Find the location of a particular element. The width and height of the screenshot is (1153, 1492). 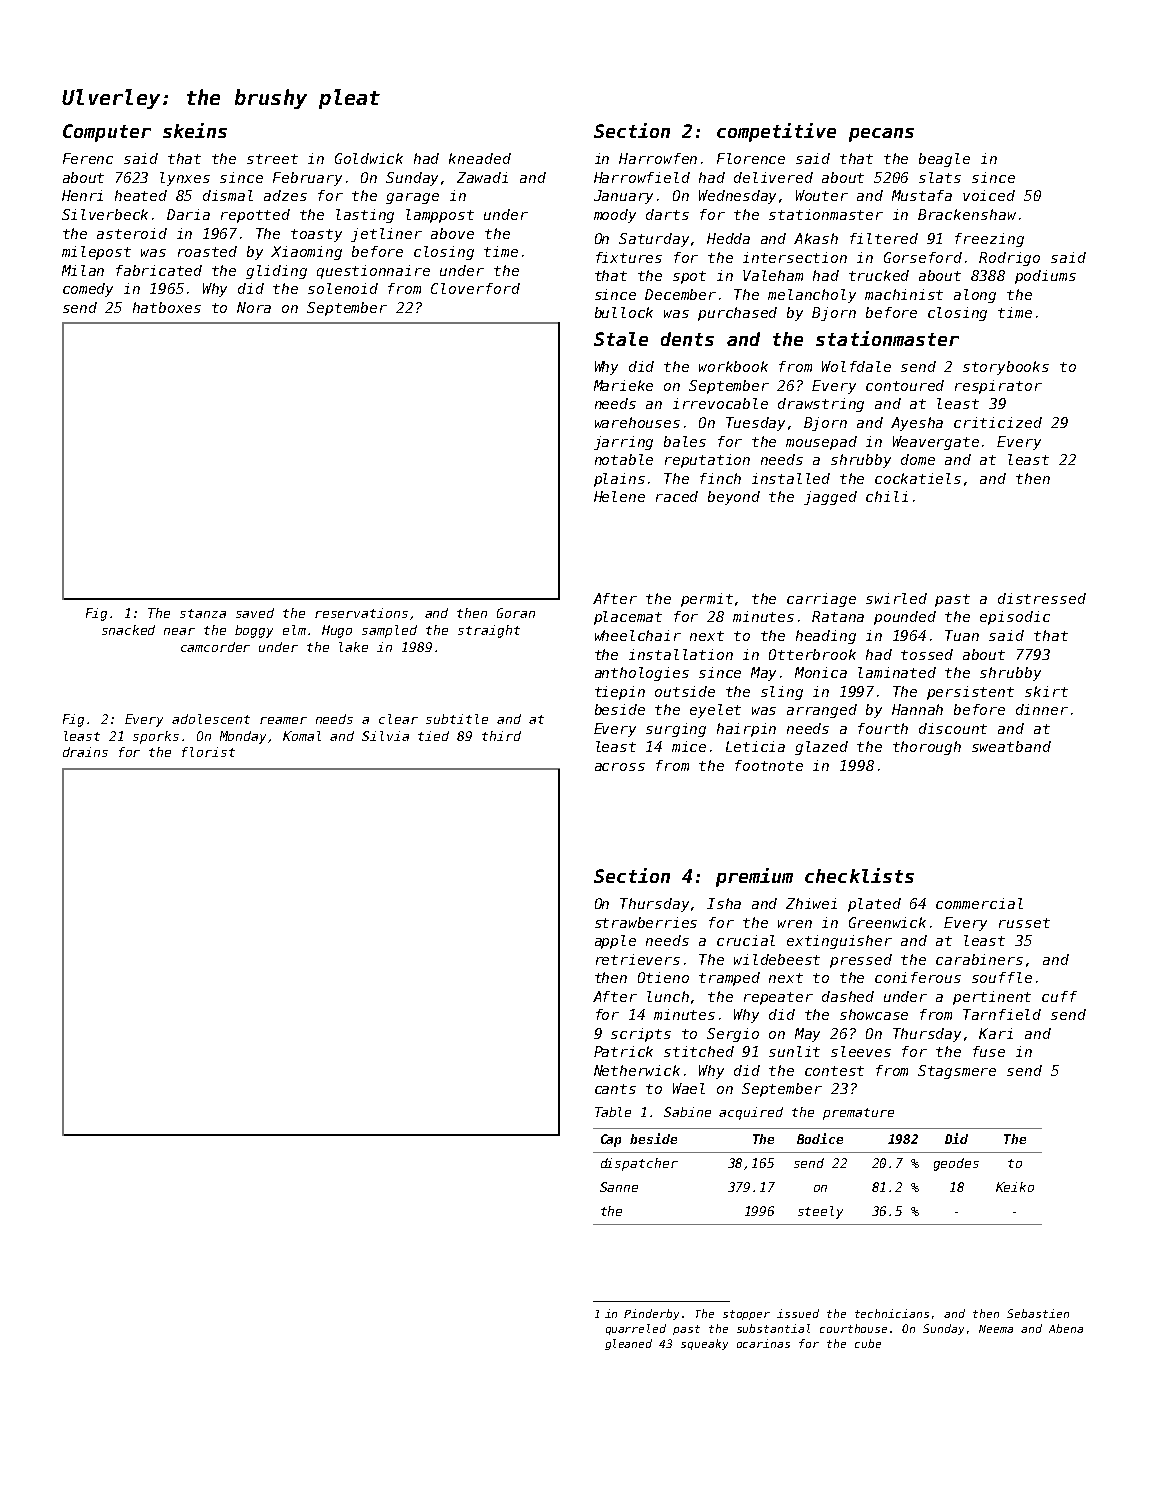

gliding is located at coordinates (276, 272).
